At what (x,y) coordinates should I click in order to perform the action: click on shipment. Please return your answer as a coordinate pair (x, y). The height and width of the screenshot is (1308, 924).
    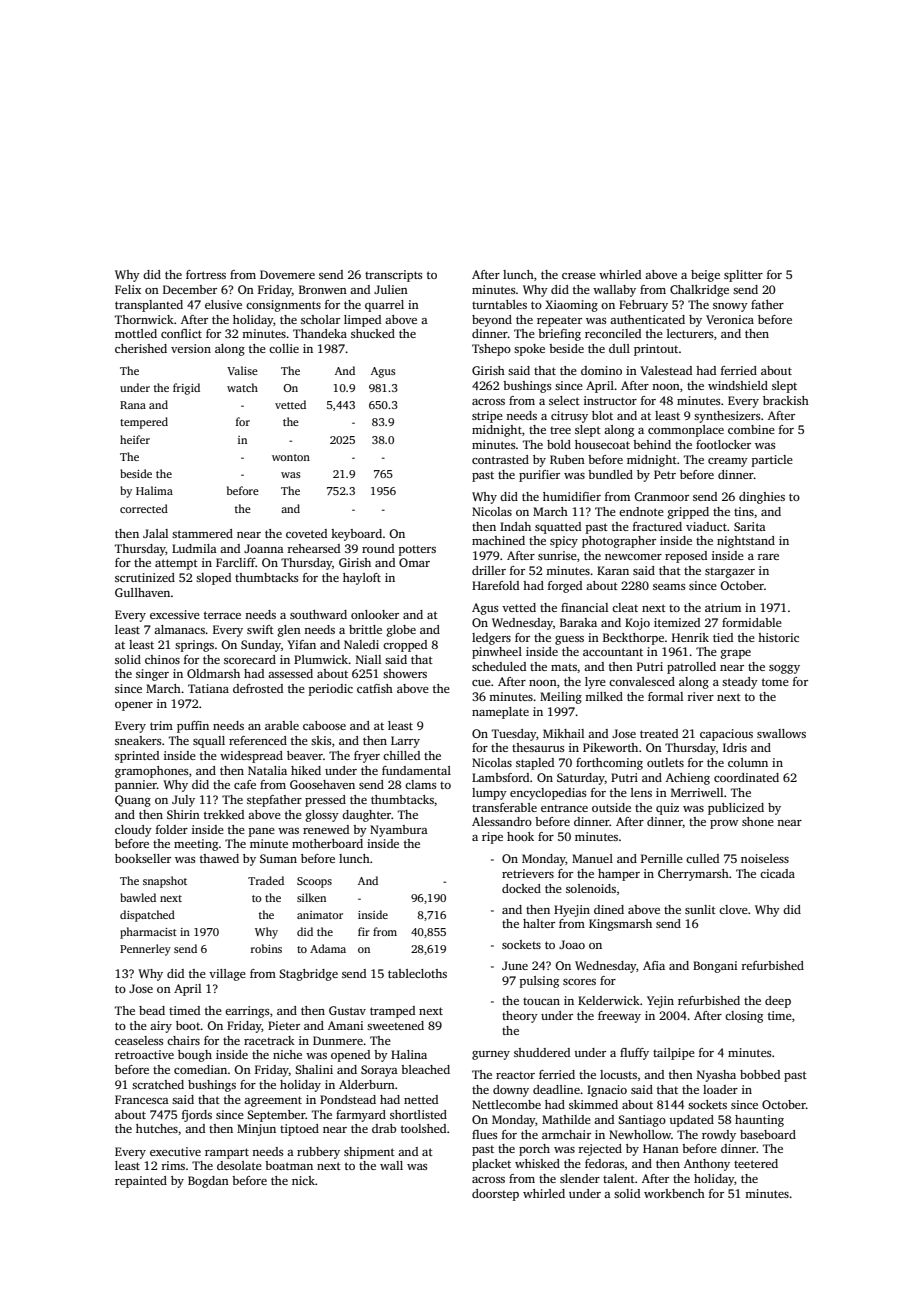
    Looking at the image, I should click on (369, 1153).
